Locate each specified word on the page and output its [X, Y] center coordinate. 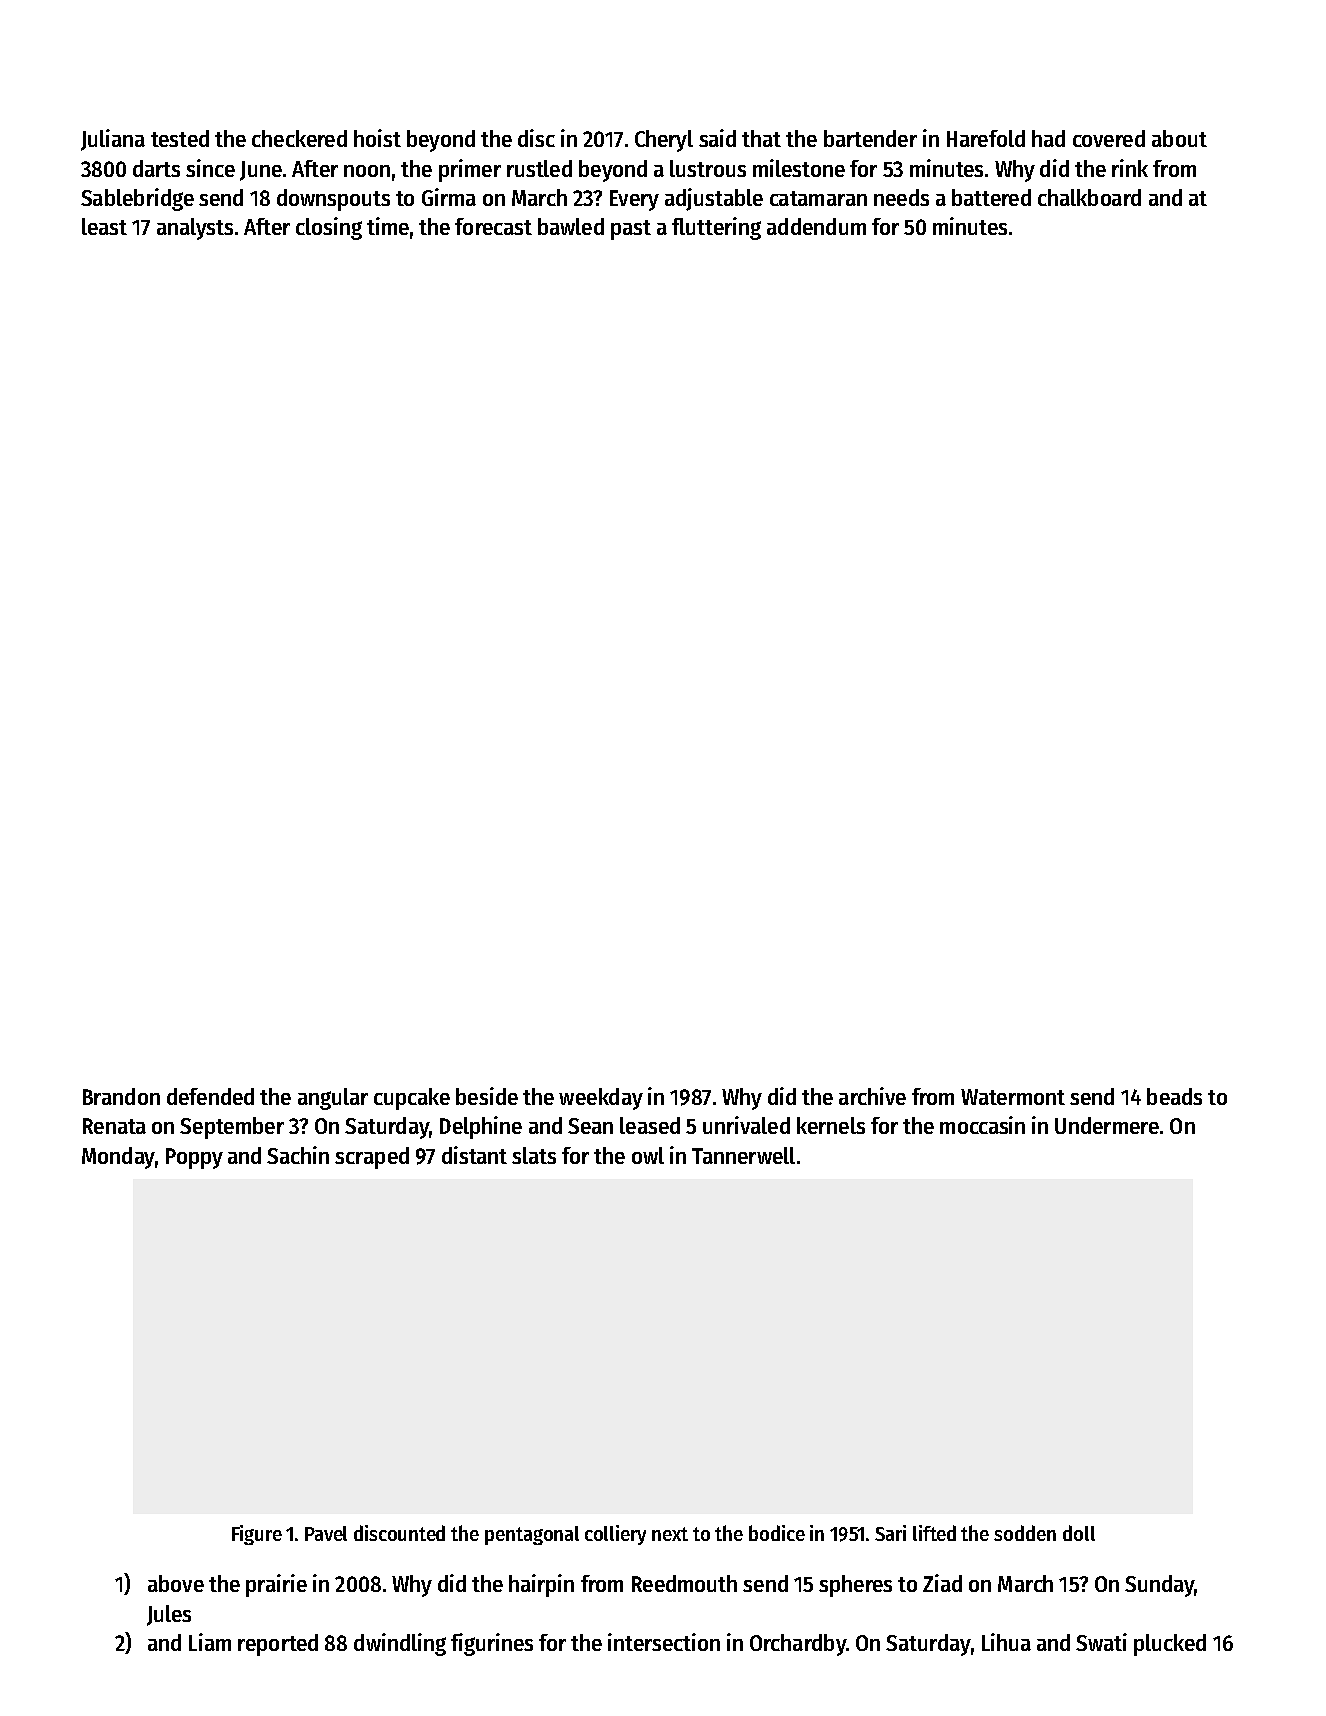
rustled [539, 168]
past [631, 230]
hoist [377, 138]
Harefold [986, 138]
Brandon [121, 1096]
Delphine [481, 1127]
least [104, 226]
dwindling [400, 1644]
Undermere [1107, 1125]
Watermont [1013, 1097]
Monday [118, 1158]
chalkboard [1089, 197]
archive [872, 1096]
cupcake [412, 1099]
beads [1174, 1096]
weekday [601, 1099]
